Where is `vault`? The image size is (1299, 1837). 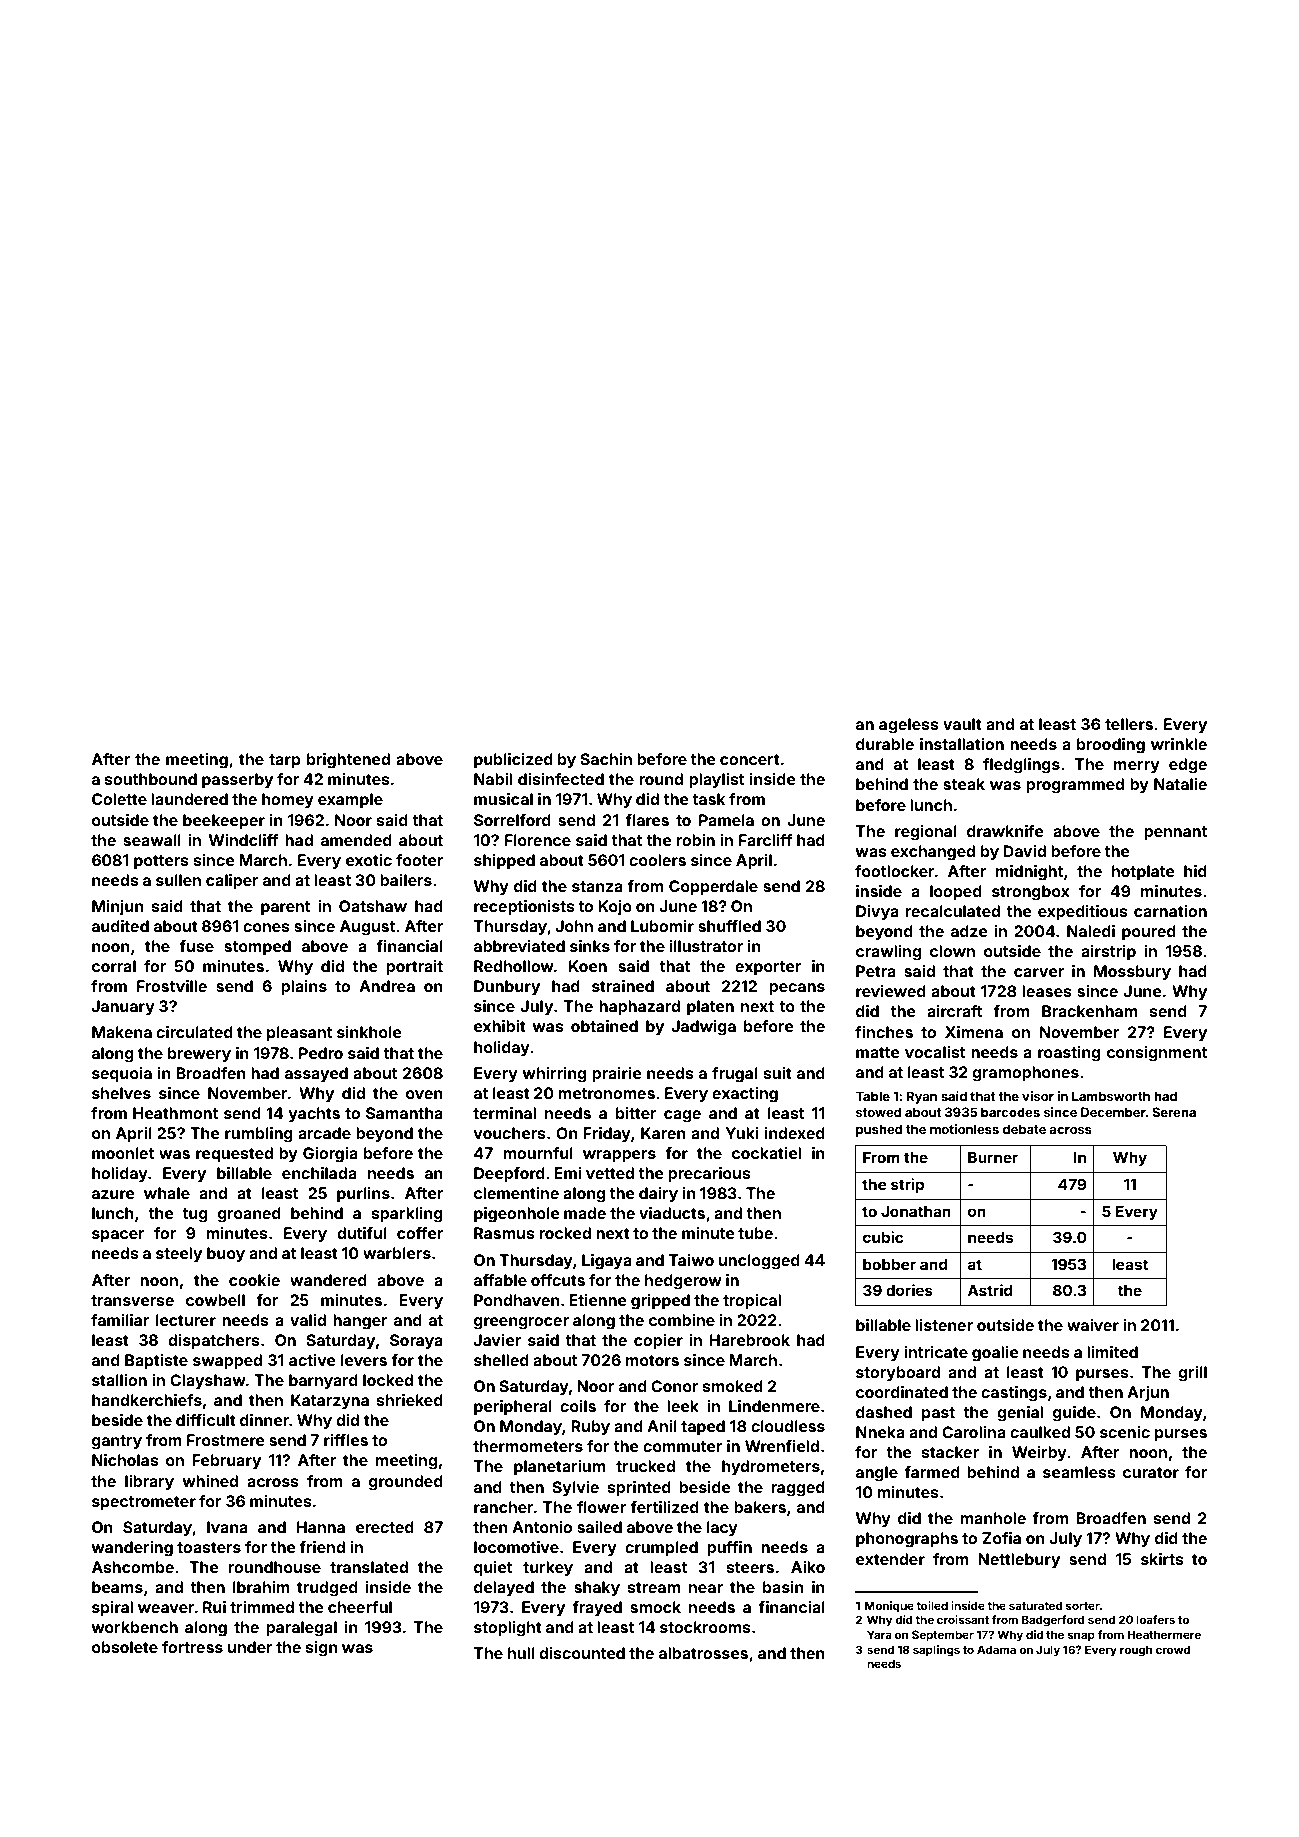 vault is located at coordinates (962, 724).
